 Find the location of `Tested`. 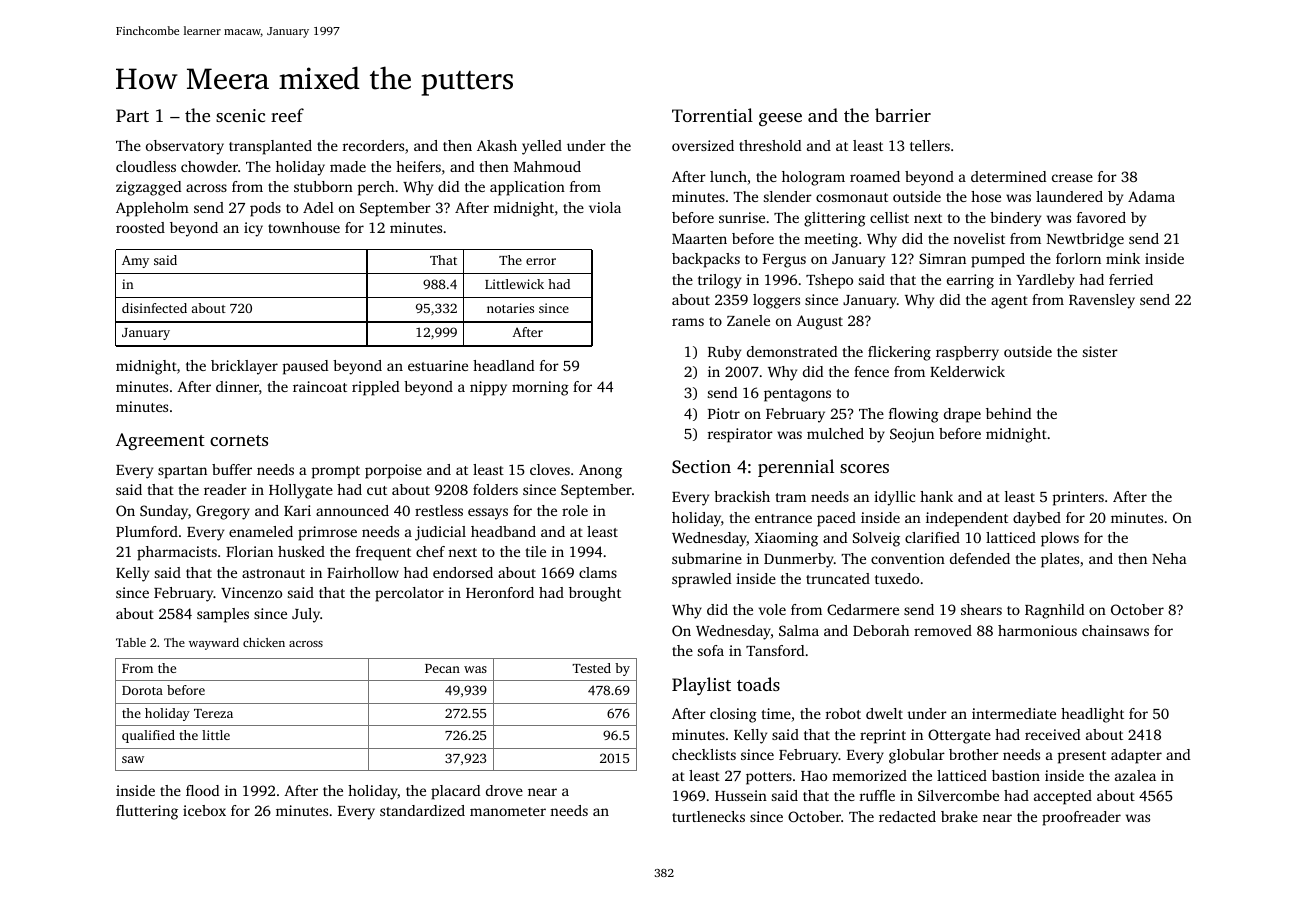

Tested is located at coordinates (591, 668).
